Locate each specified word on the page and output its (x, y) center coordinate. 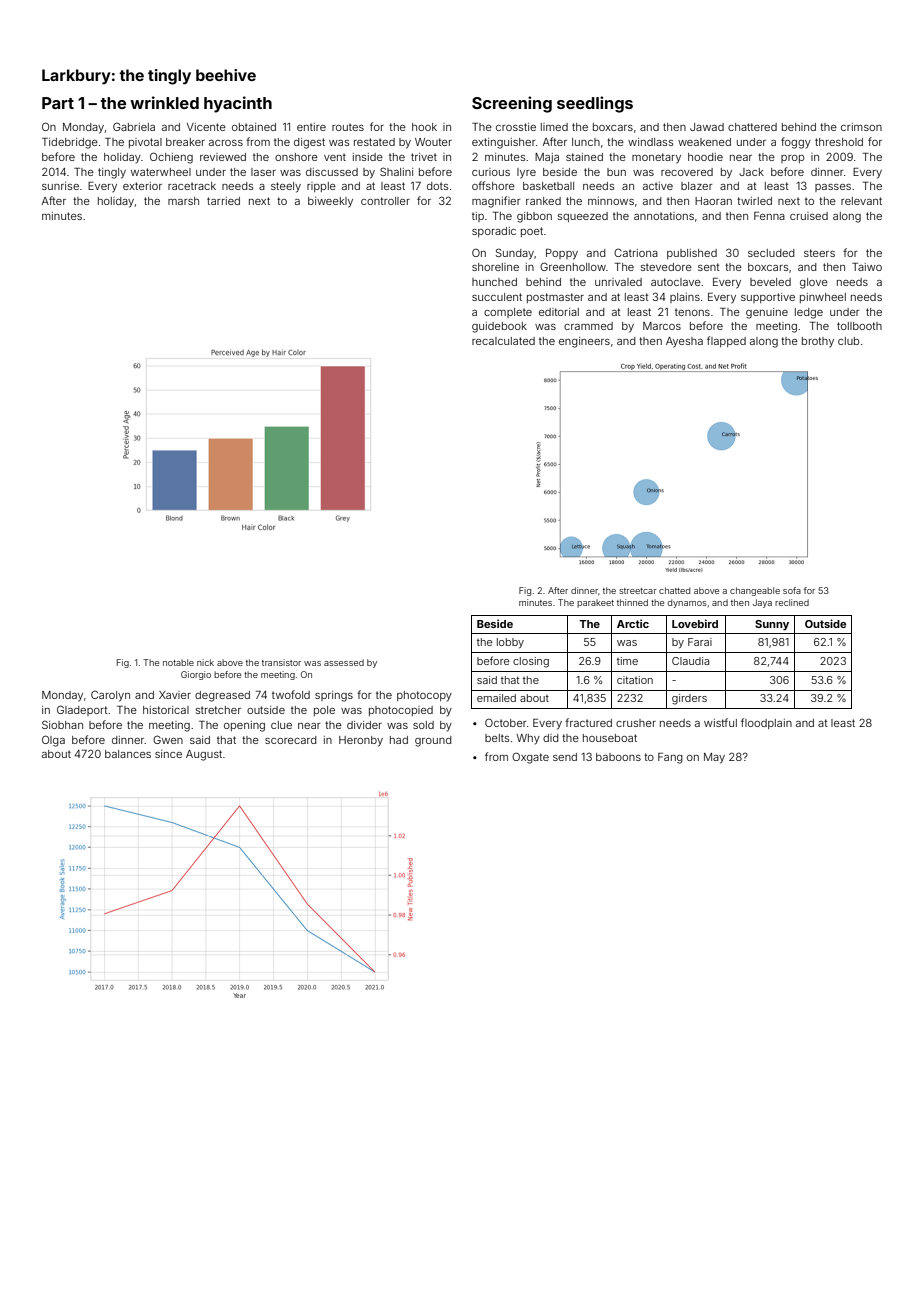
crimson (861, 127)
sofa (792, 590)
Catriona (636, 252)
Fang (670, 758)
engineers (584, 342)
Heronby (361, 741)
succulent (497, 297)
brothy (818, 342)
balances (128, 754)
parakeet (595, 603)
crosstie (516, 127)
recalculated (503, 341)
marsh (183, 201)
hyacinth (238, 104)
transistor (281, 662)
